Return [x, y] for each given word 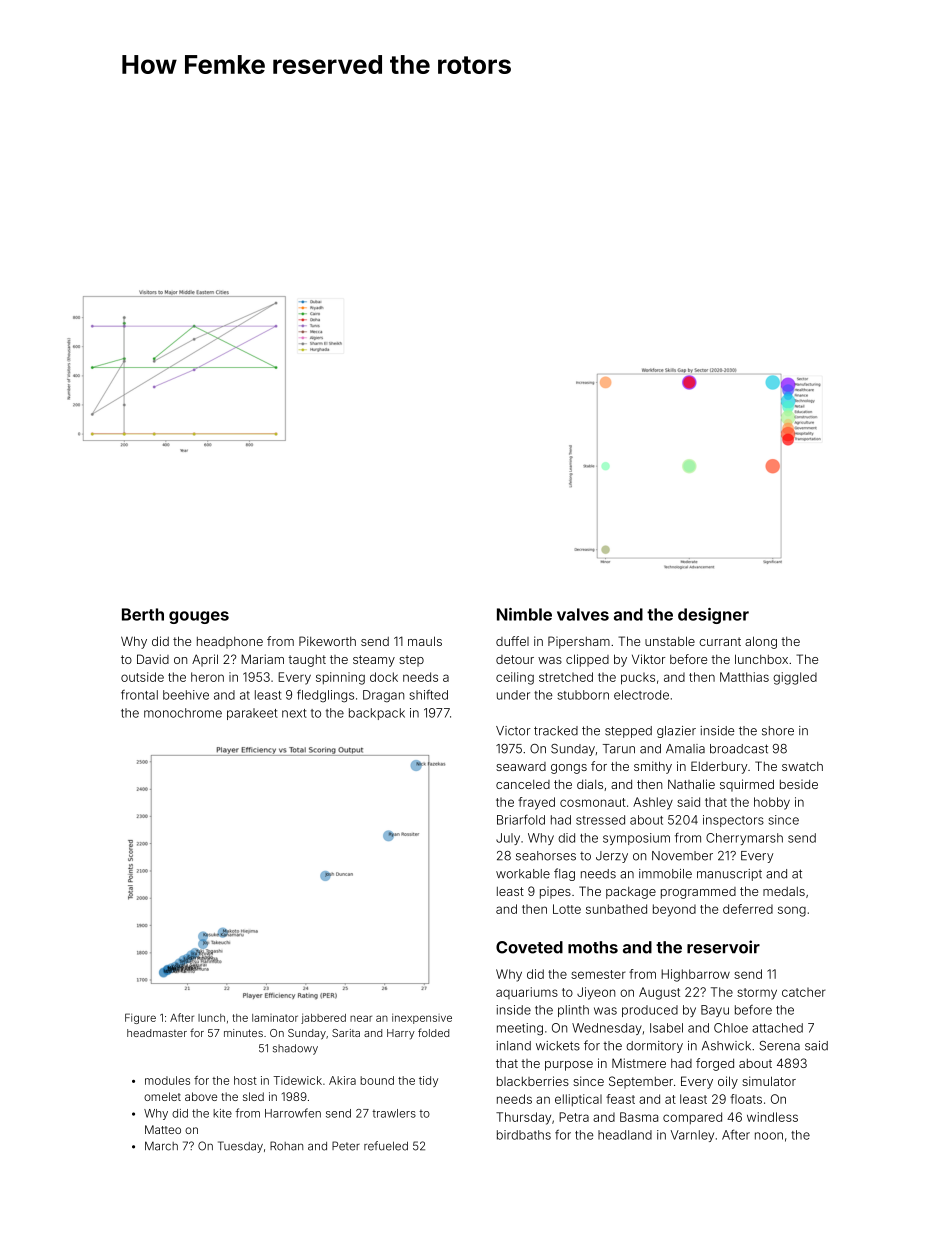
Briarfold [521, 820]
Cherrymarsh [744, 839]
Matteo [163, 1129]
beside [799, 784]
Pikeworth [327, 641]
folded [433, 1032]
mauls [425, 641]
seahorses [546, 856]
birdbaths [524, 1135]
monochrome [183, 713]
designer [713, 616]
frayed [536, 803]
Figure [140, 1018]
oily [728, 1082]
